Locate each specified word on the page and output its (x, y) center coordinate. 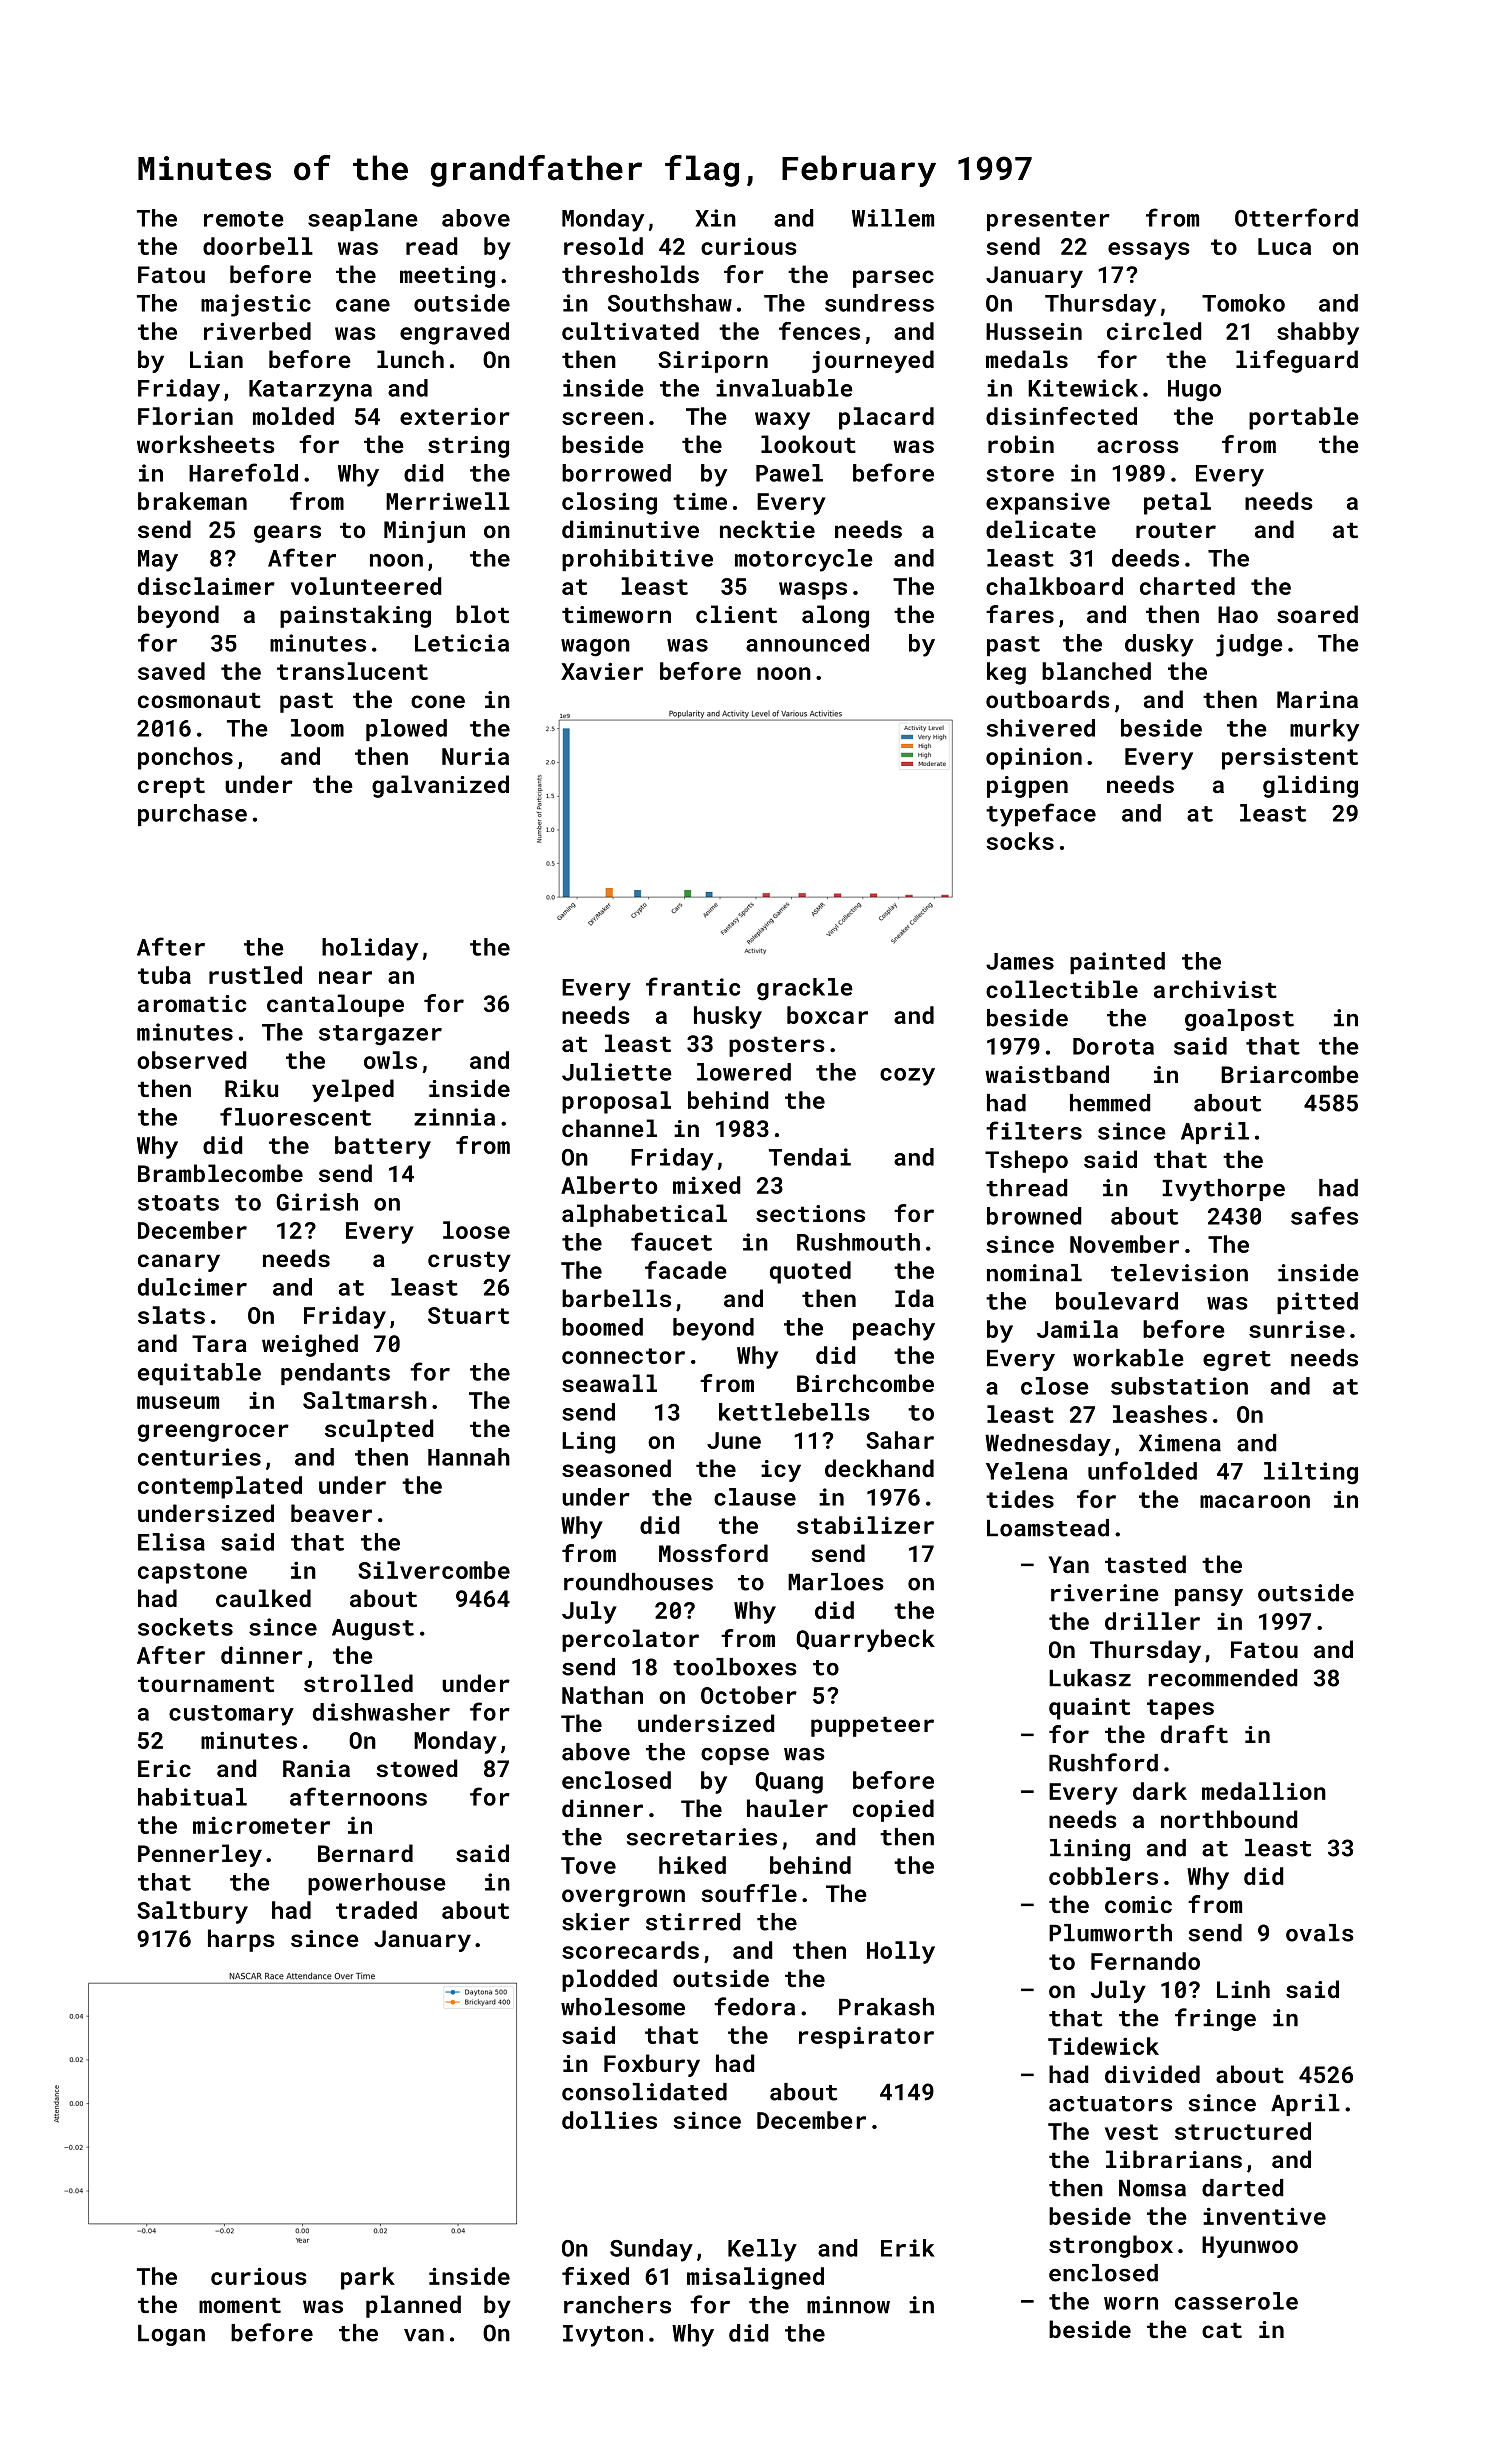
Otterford (1296, 217)
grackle (805, 989)
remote (244, 219)
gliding (1310, 786)
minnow (848, 2305)
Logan (171, 2335)
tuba (164, 975)
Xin (715, 218)
